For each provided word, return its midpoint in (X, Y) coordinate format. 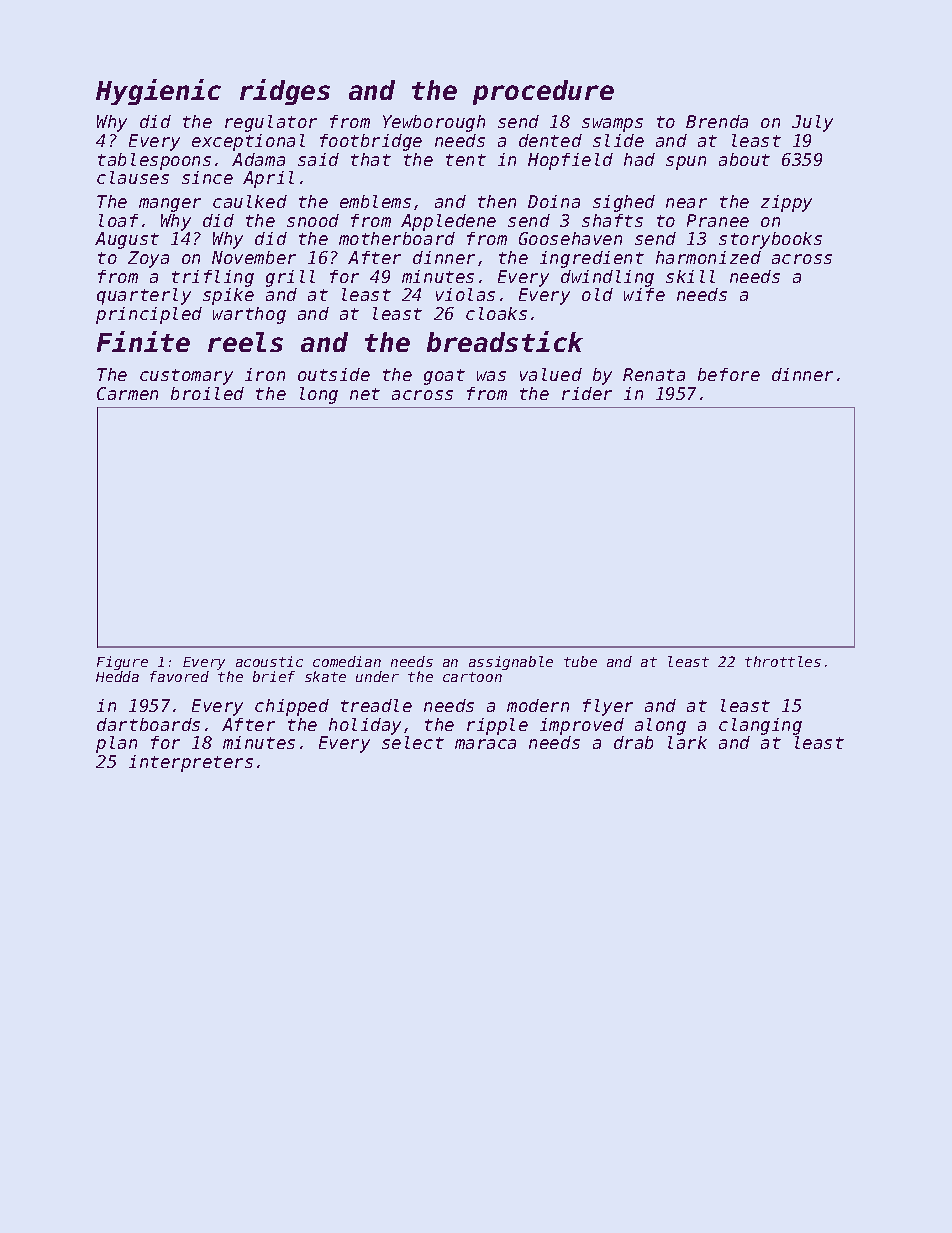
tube (580, 661)
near (686, 203)
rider (587, 393)
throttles (783, 661)
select (413, 742)
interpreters (191, 763)
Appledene (448, 222)
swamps (612, 125)
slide (618, 140)
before (729, 374)
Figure (122, 663)
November (254, 257)
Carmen (127, 393)
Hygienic (158, 92)
